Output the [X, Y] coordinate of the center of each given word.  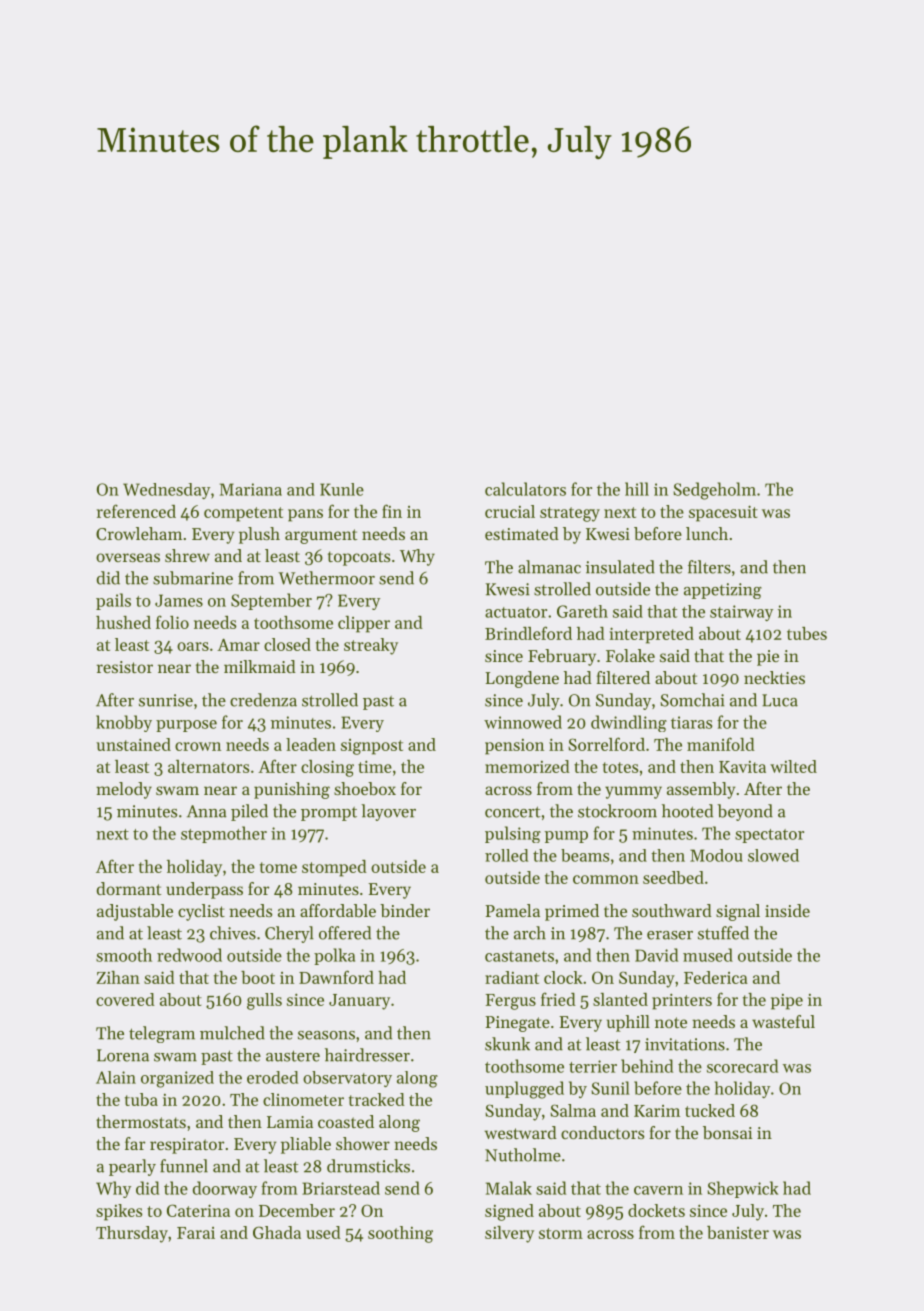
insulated [620, 567]
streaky [371, 646]
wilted [793, 766]
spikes [119, 1212]
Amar [238, 644]
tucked [710, 1110]
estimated [522, 533]
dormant [129, 888]
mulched [232, 1033]
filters [709, 567]
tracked [377, 1099]
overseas [128, 557]
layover [388, 812]
